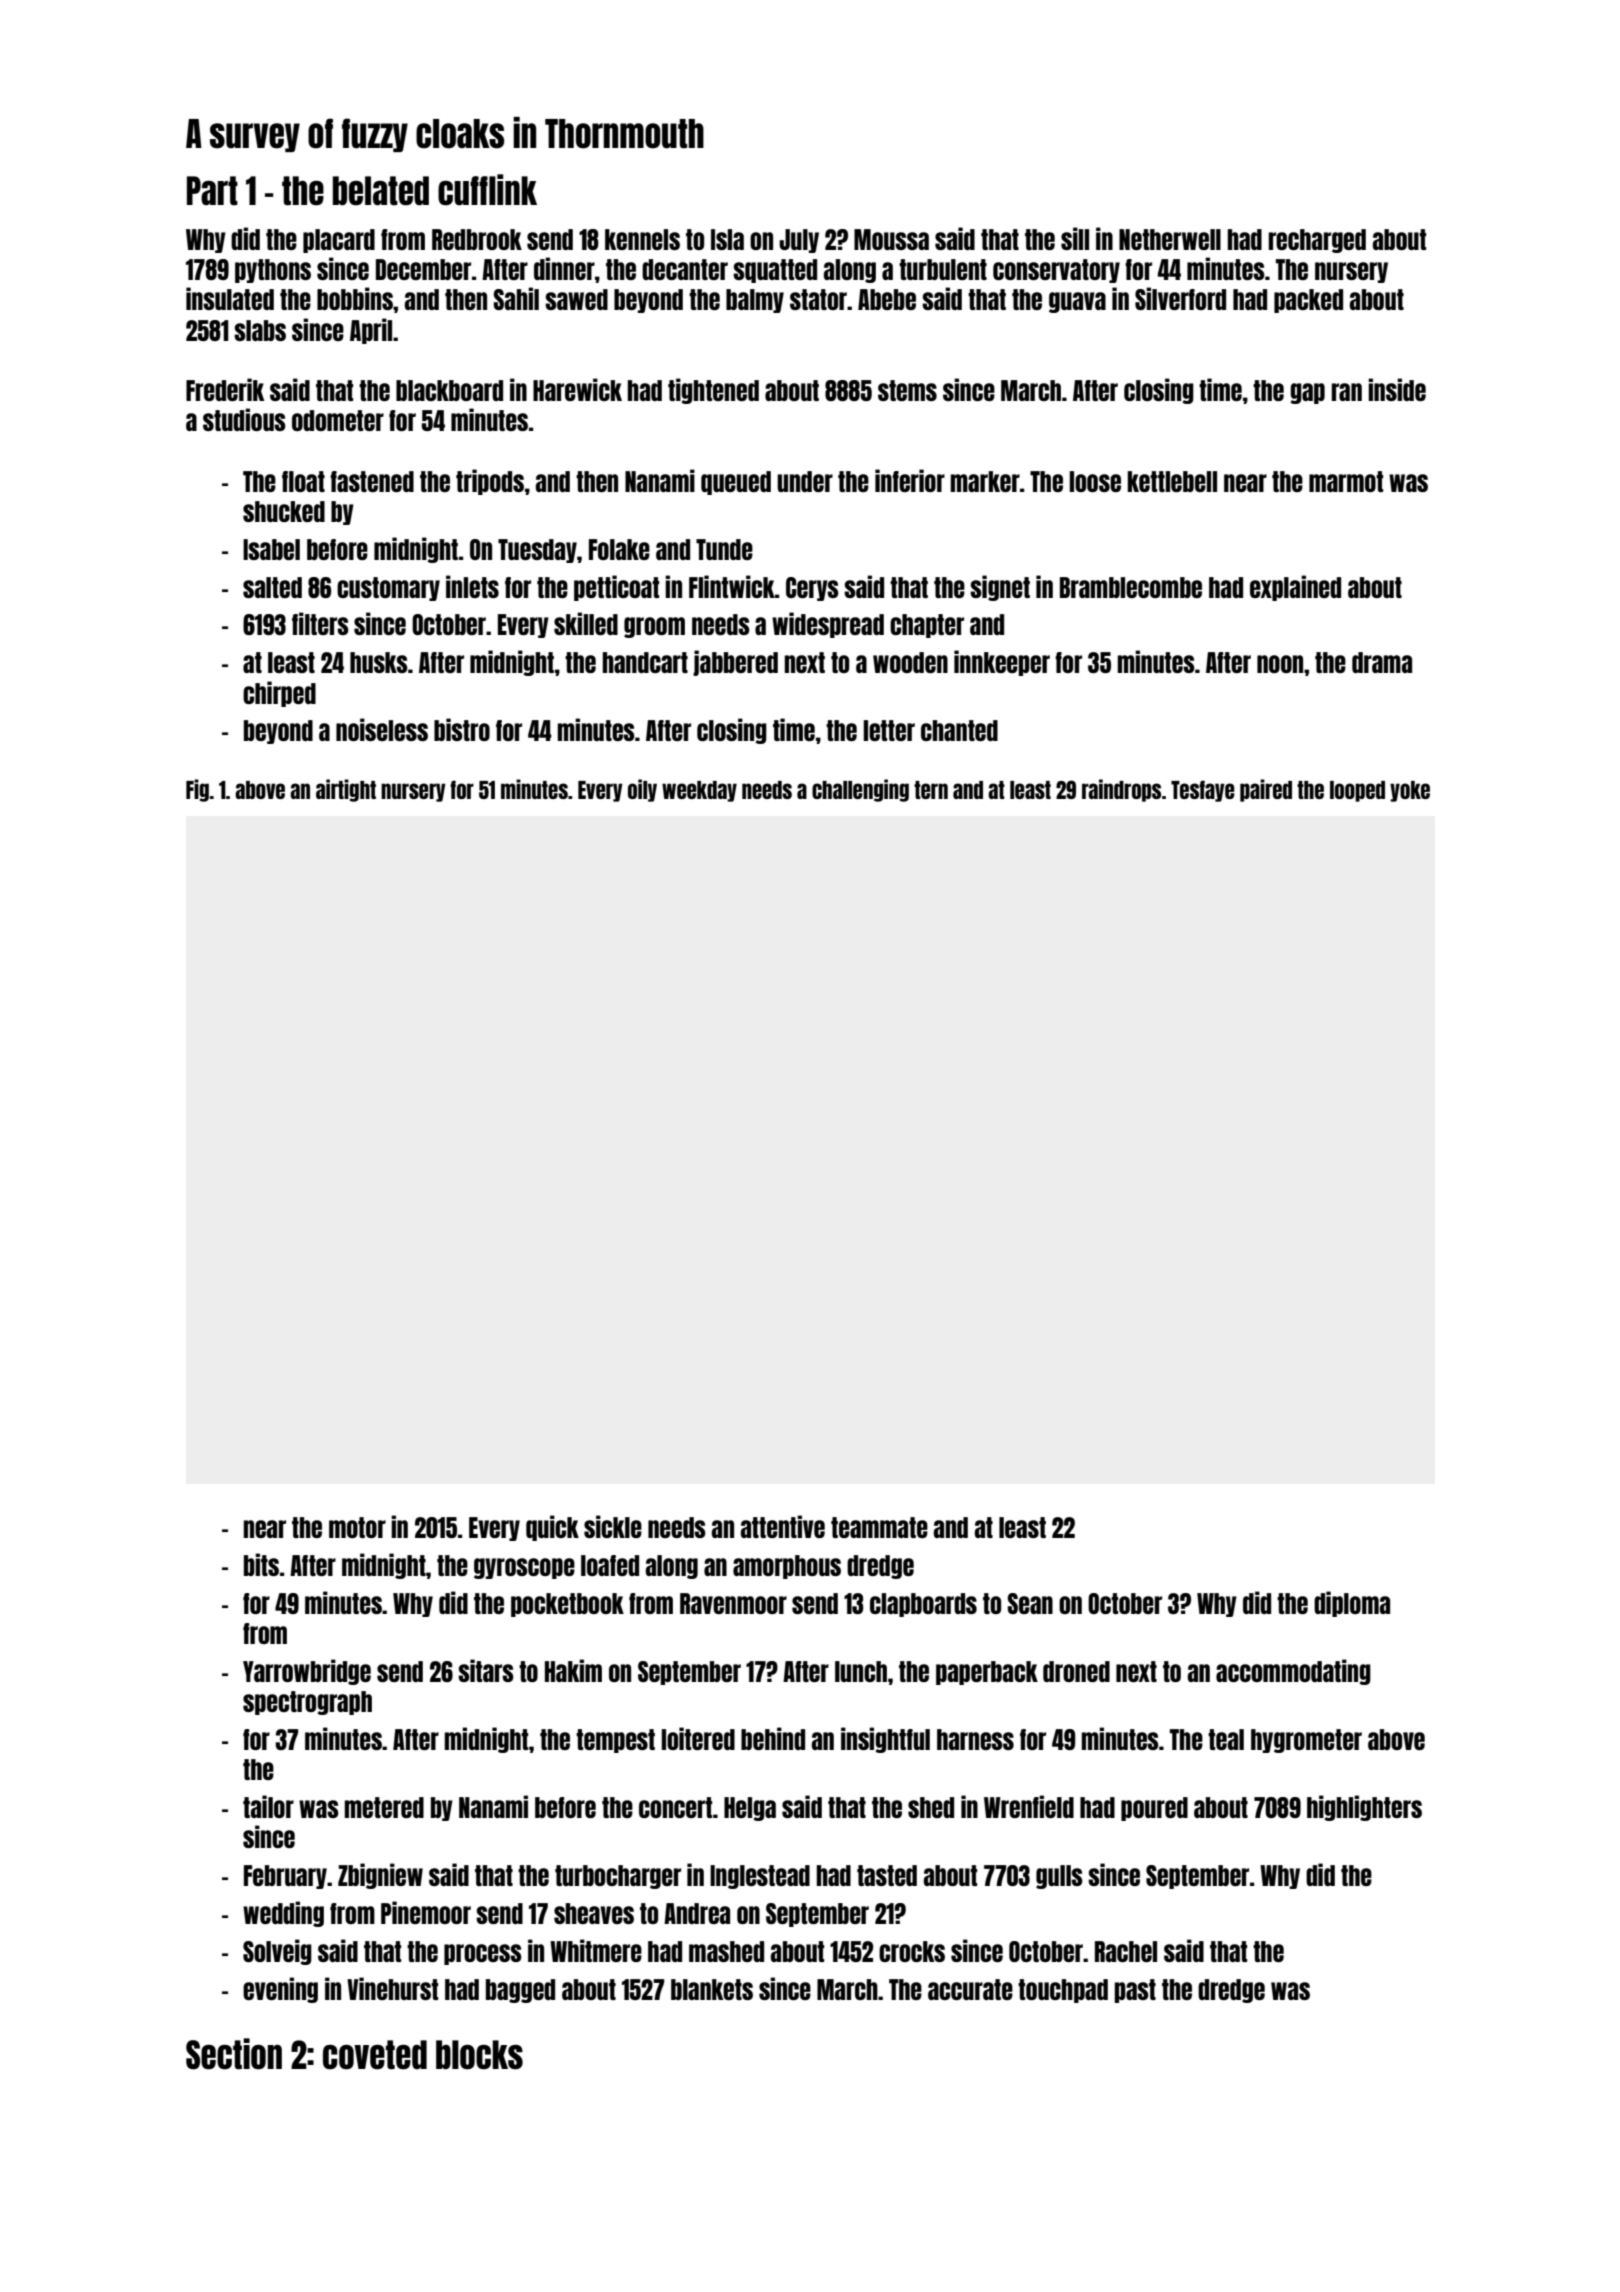 This screenshot has height=2292, width=1620. Describe the element at coordinates (860, 790) in the screenshot. I see `challenging` at that location.
